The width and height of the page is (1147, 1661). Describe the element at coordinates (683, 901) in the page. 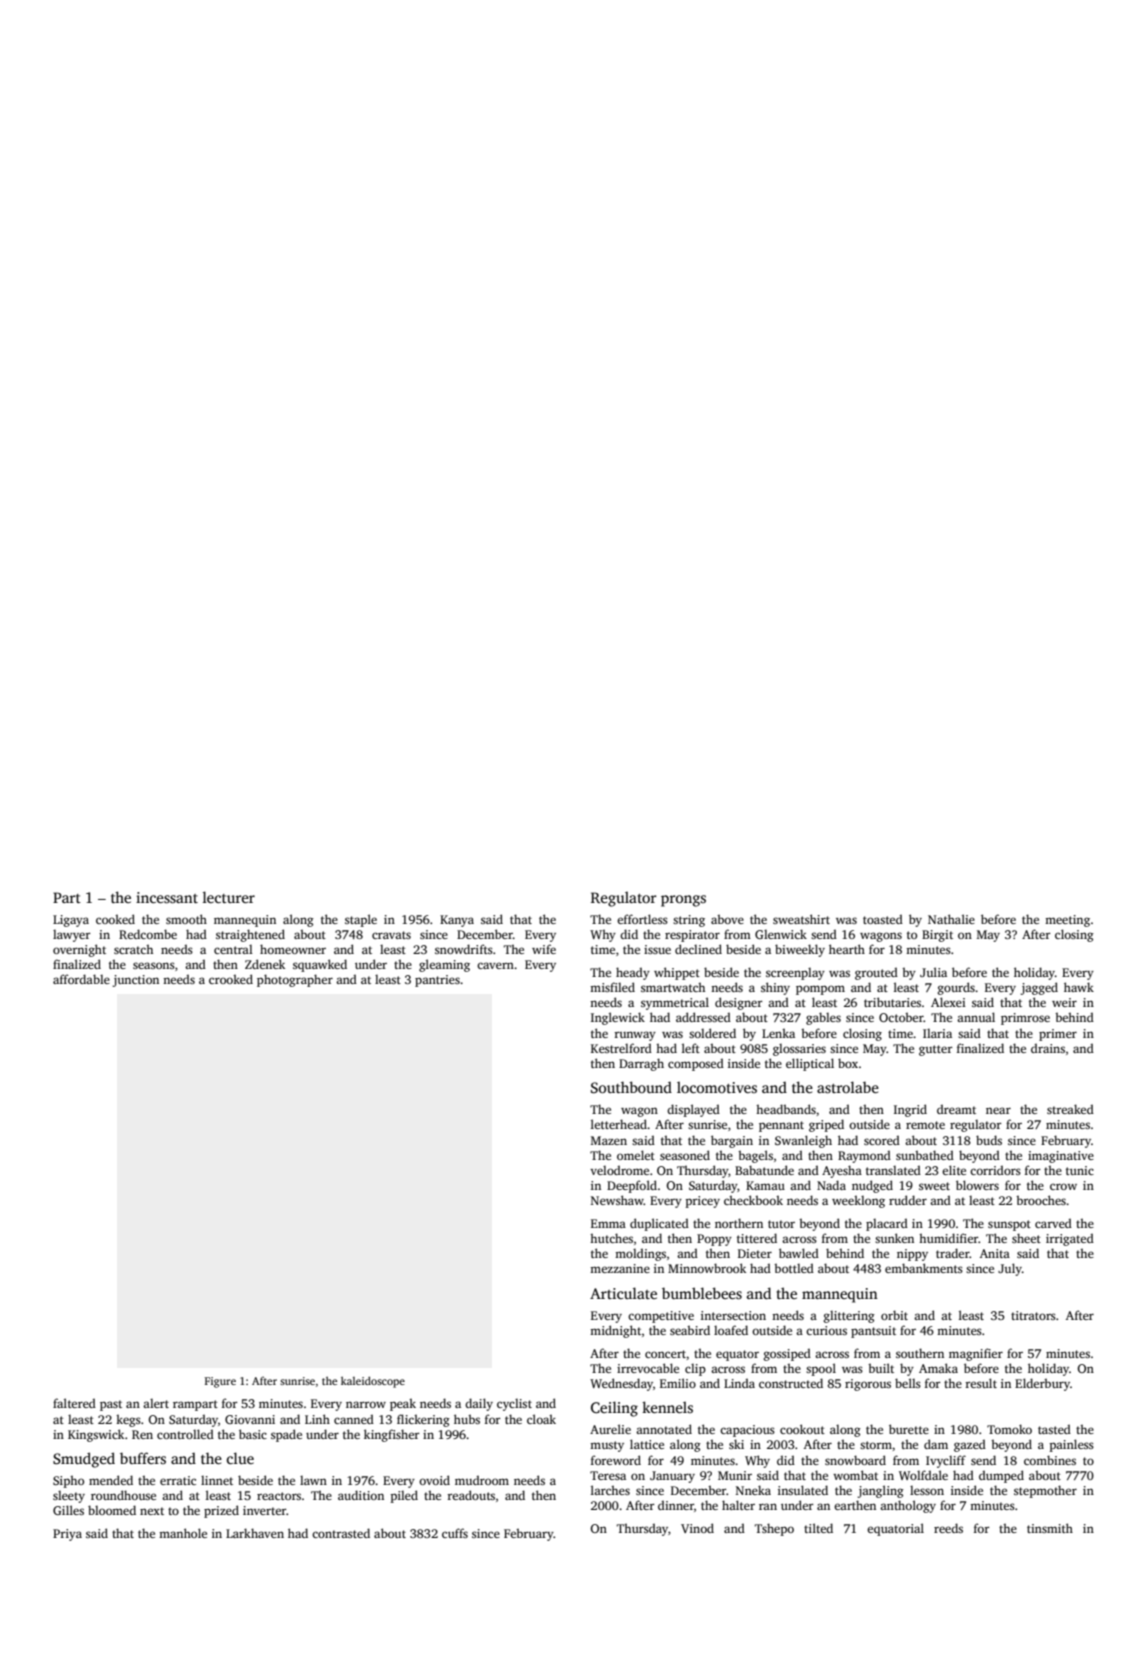

I see `prongs` at that location.
